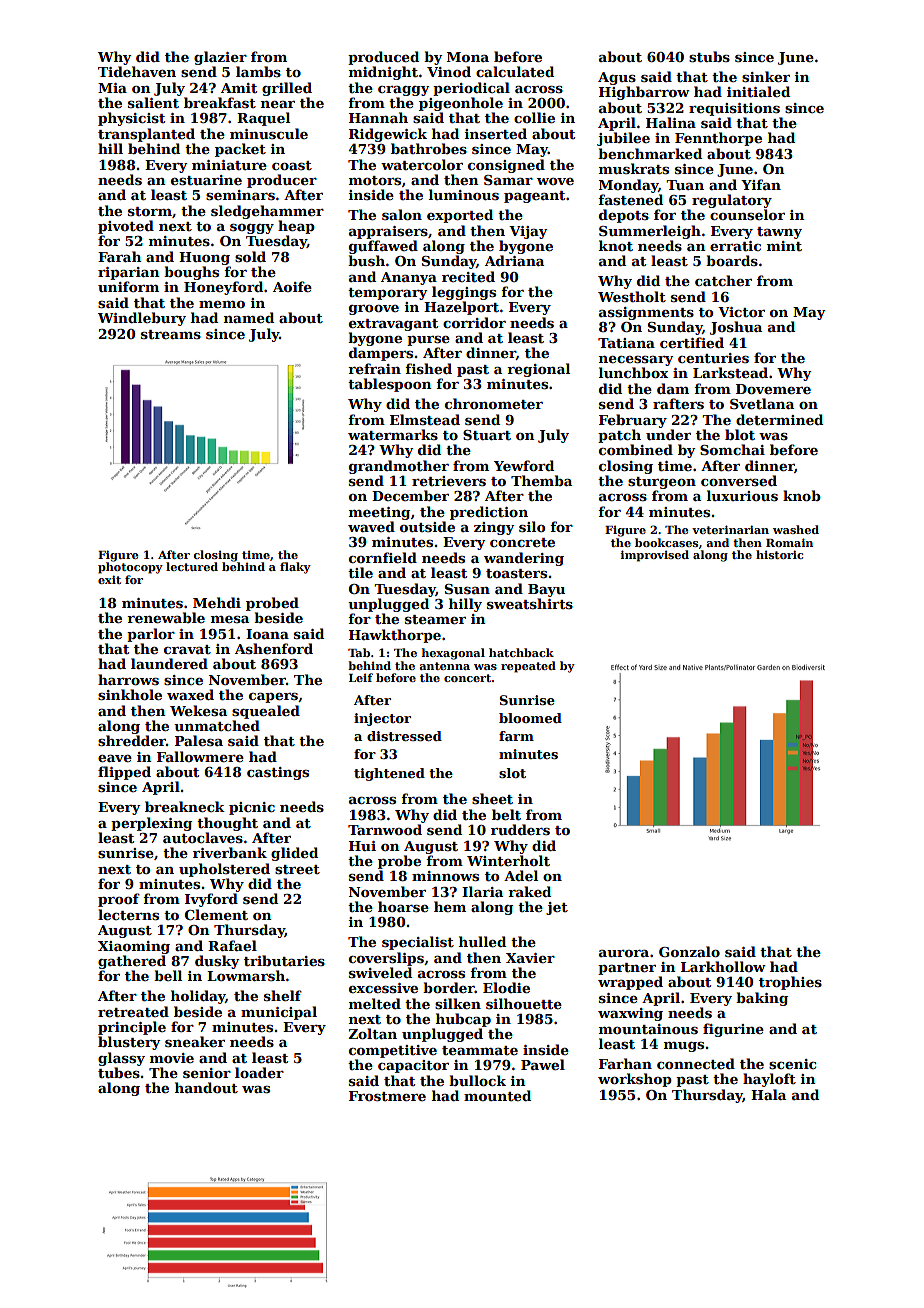 The width and height of the image is (924, 1308). What do you see at coordinates (296, 227) in the image?
I see `heap` at bounding box center [296, 227].
